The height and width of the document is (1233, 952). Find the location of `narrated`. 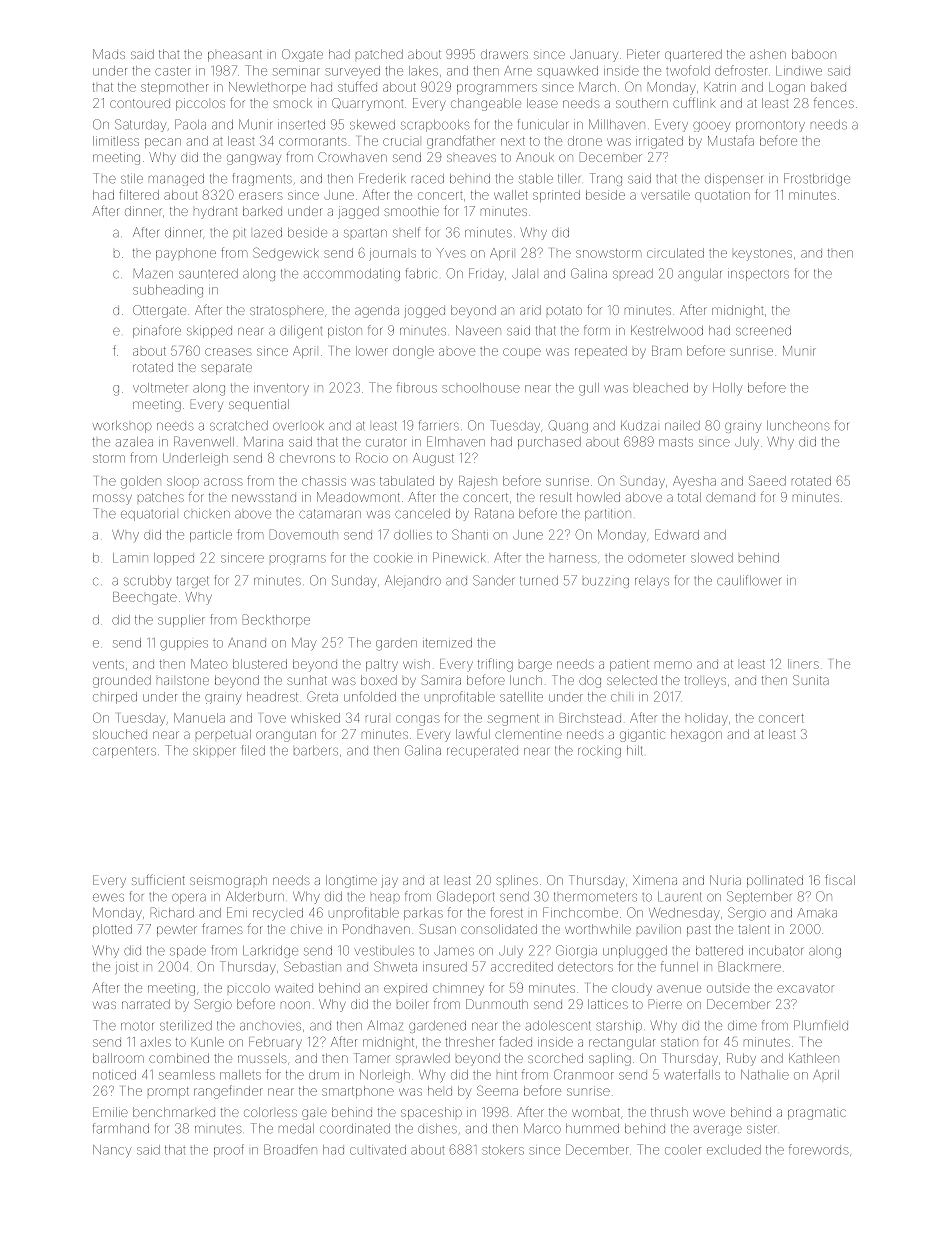

narrated is located at coordinates (146, 1004).
